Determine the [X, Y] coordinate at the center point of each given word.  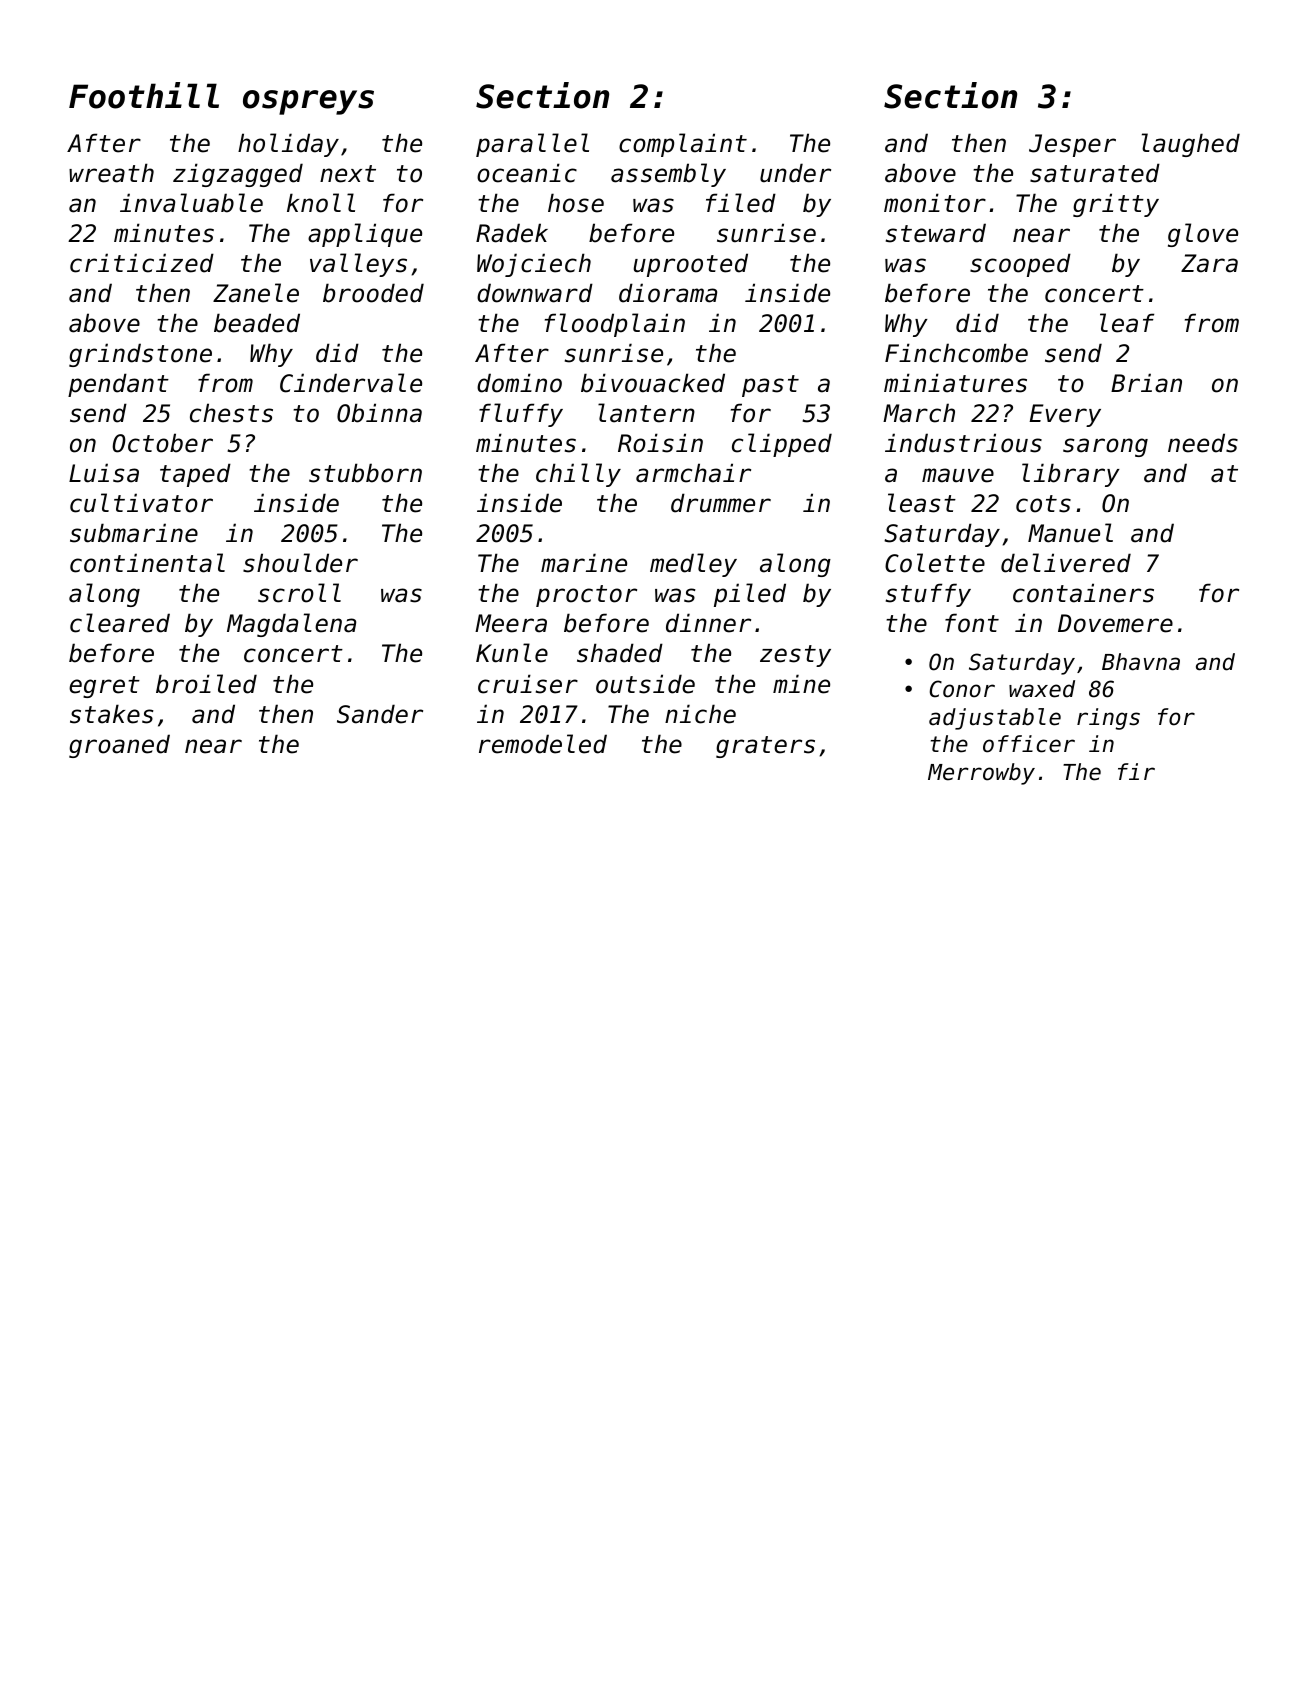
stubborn [365, 473]
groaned [119, 746]
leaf [1127, 323]
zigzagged [238, 175]
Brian [1146, 383]
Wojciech [534, 265]
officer [1029, 744]
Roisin [660, 443]
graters [765, 747]
